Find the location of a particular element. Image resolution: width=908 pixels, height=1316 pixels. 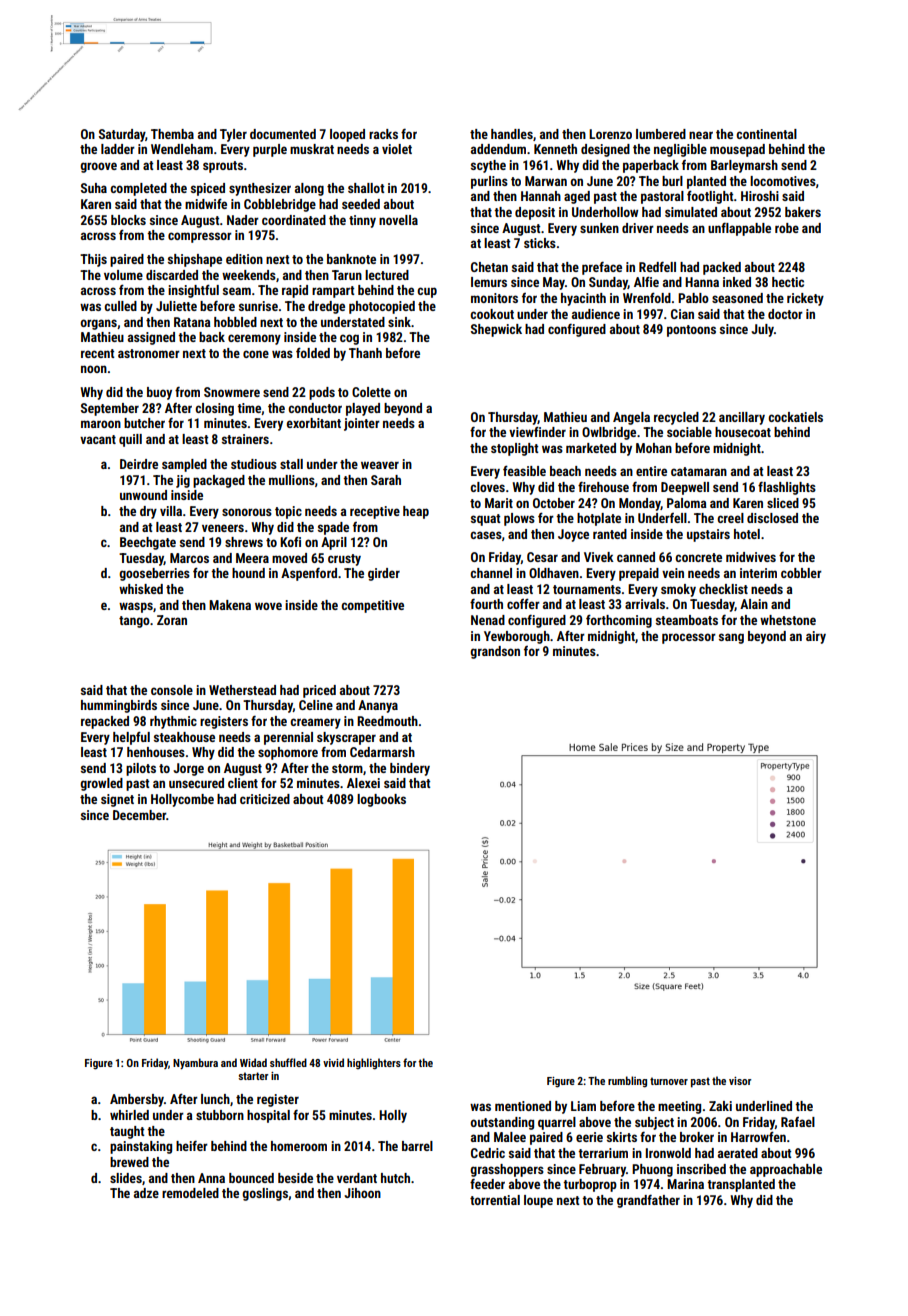

verdant is located at coordinates (357, 1178).
